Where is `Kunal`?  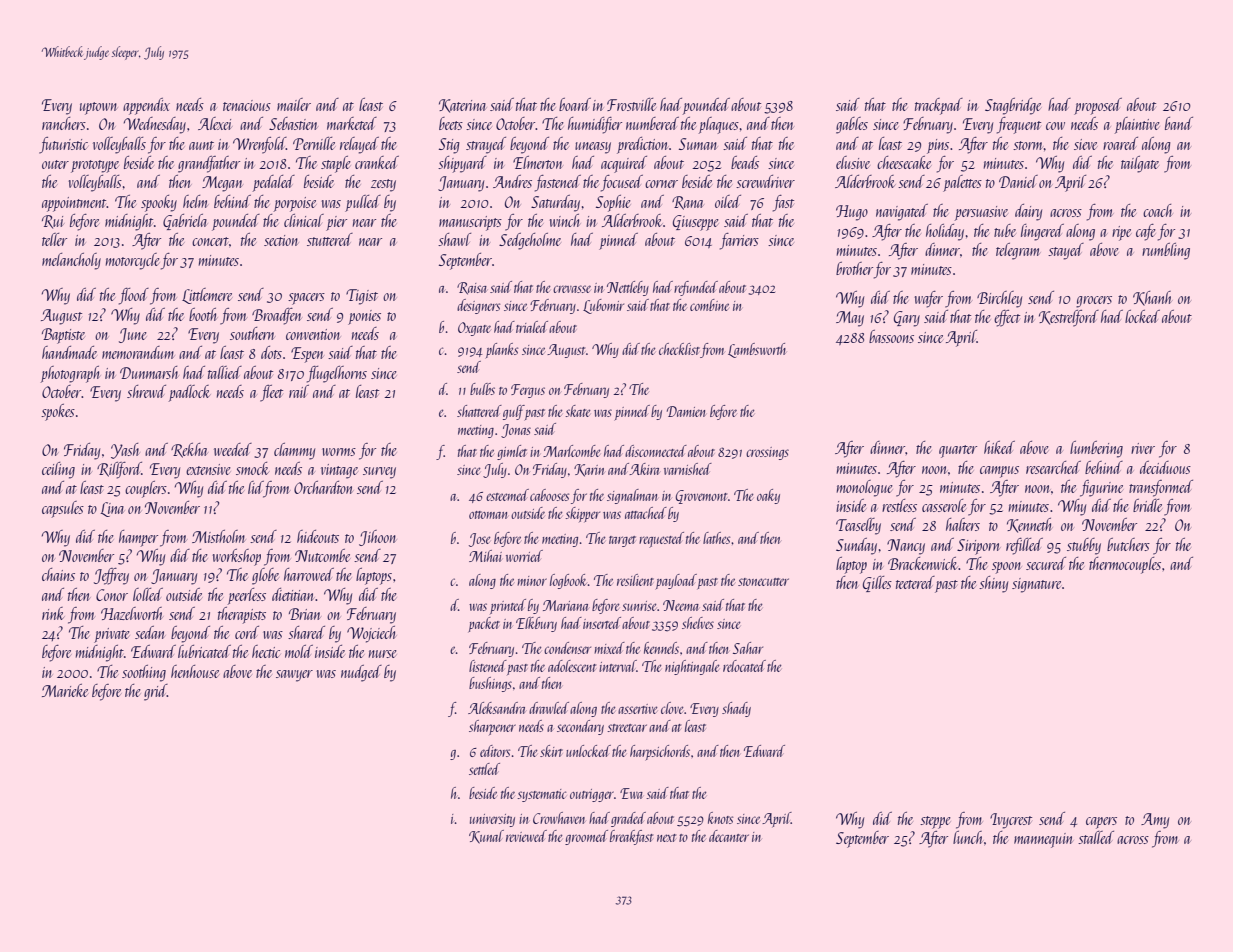 Kunal is located at coordinates (486, 837).
